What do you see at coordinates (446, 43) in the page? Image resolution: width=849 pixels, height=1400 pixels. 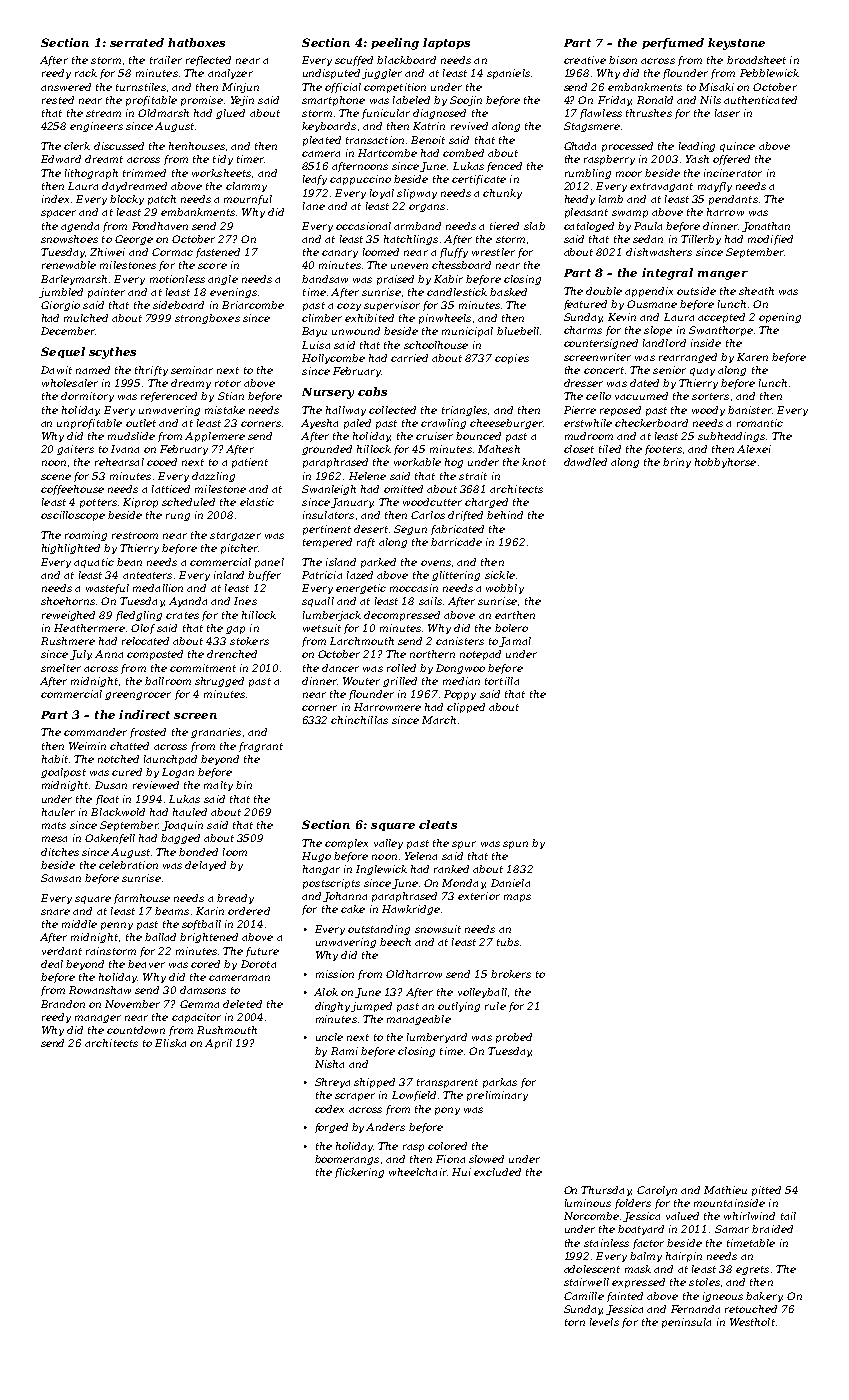 I see `laptops` at bounding box center [446, 43].
